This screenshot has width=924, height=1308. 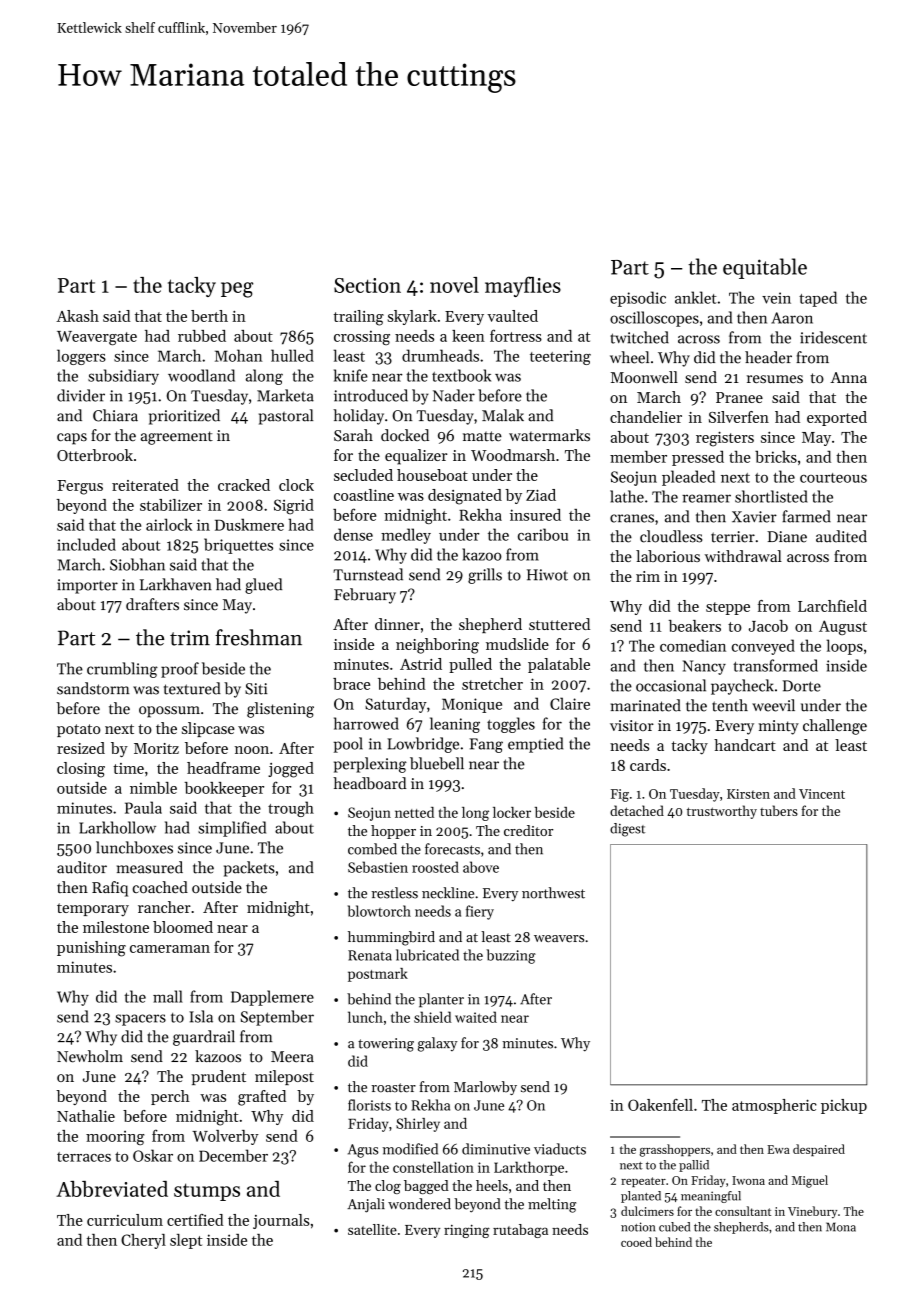 What do you see at coordinates (467, 1231) in the screenshot?
I see `ringing` at bounding box center [467, 1231].
